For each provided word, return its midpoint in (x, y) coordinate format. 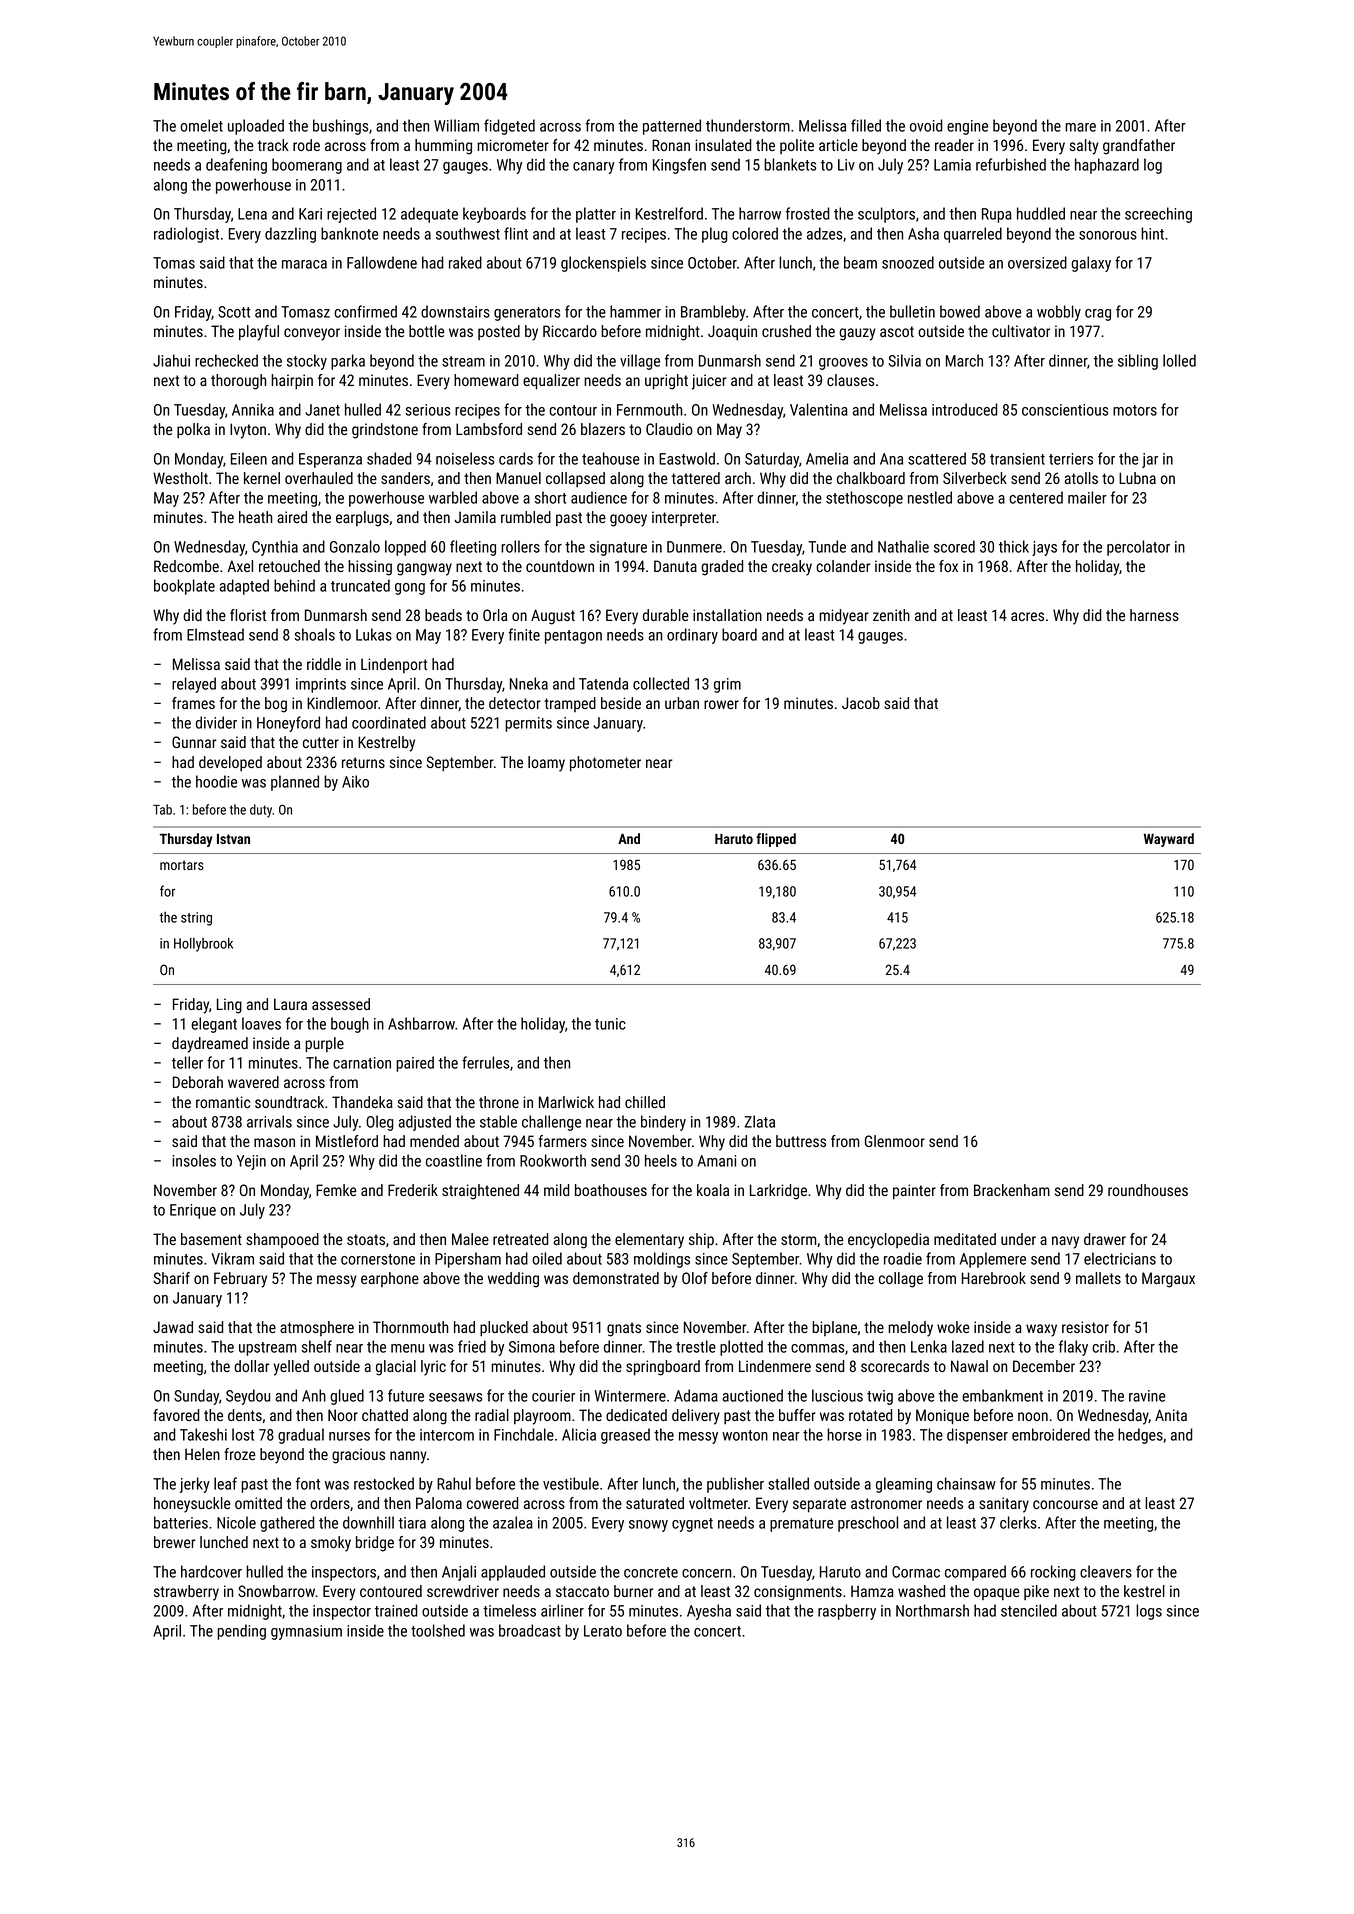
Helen (202, 1454)
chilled (645, 1102)
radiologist (186, 235)
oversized (1037, 262)
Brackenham (1012, 1190)
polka (193, 430)
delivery (696, 1417)
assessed (341, 1004)
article (838, 145)
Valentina (819, 409)
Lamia (952, 165)
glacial (396, 1368)
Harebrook (994, 1278)
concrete (651, 1572)
